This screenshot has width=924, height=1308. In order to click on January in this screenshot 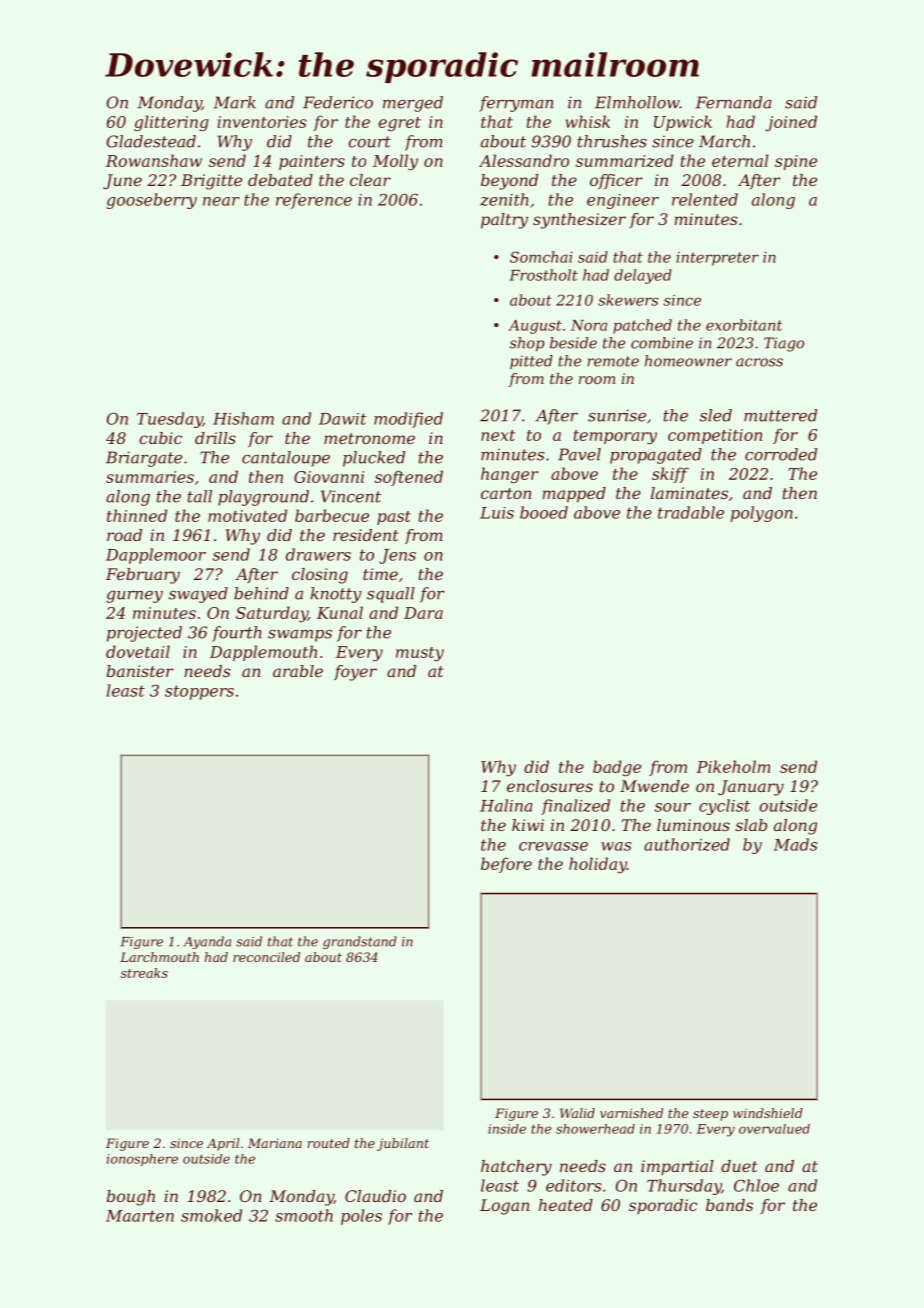, I will do `click(751, 788)`.
